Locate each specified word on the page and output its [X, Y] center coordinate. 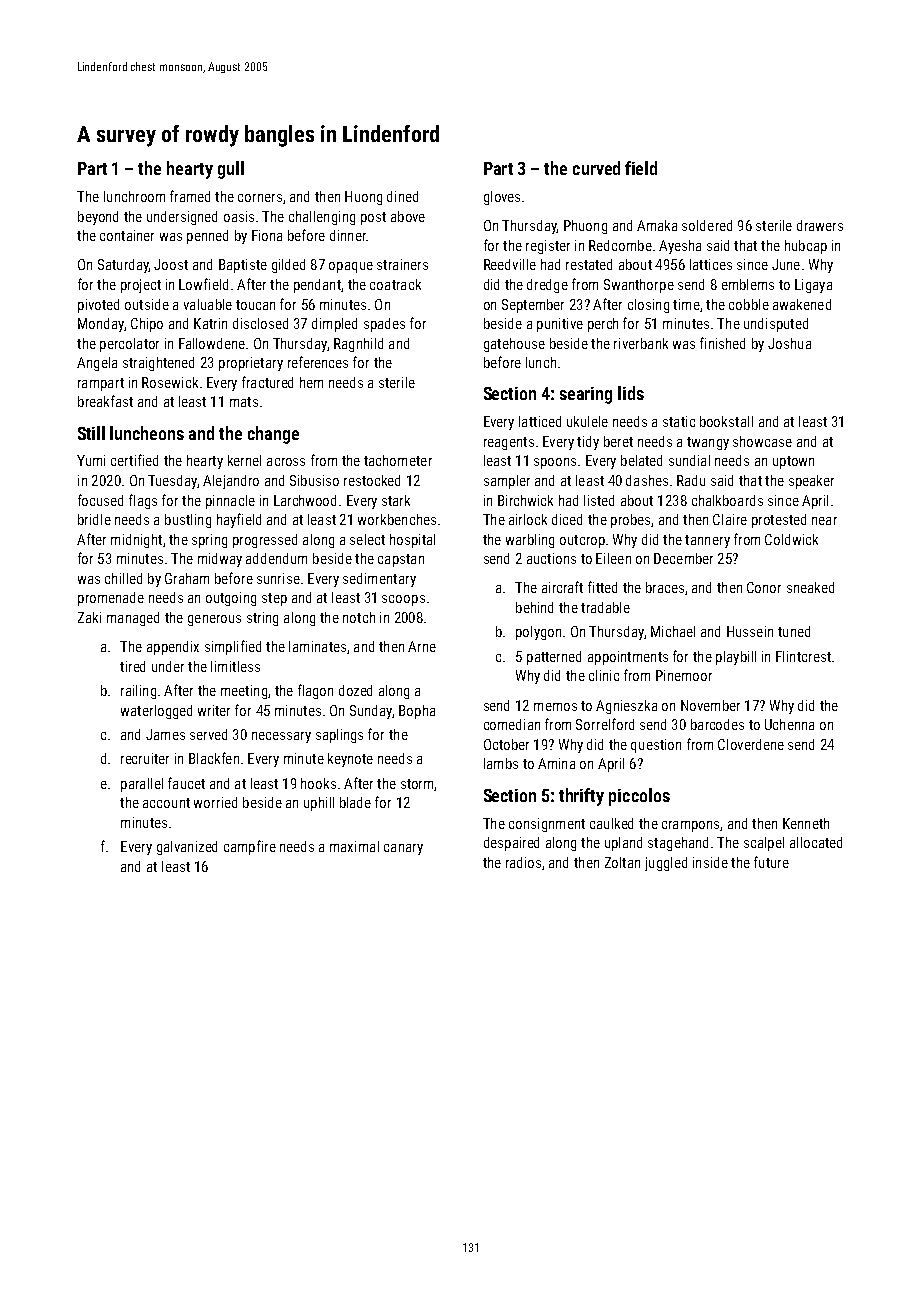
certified [134, 460]
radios [523, 862]
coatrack [395, 284]
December [683, 558]
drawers [820, 225]
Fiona [267, 235]
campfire [250, 847]
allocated [816, 842]
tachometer [398, 460]
